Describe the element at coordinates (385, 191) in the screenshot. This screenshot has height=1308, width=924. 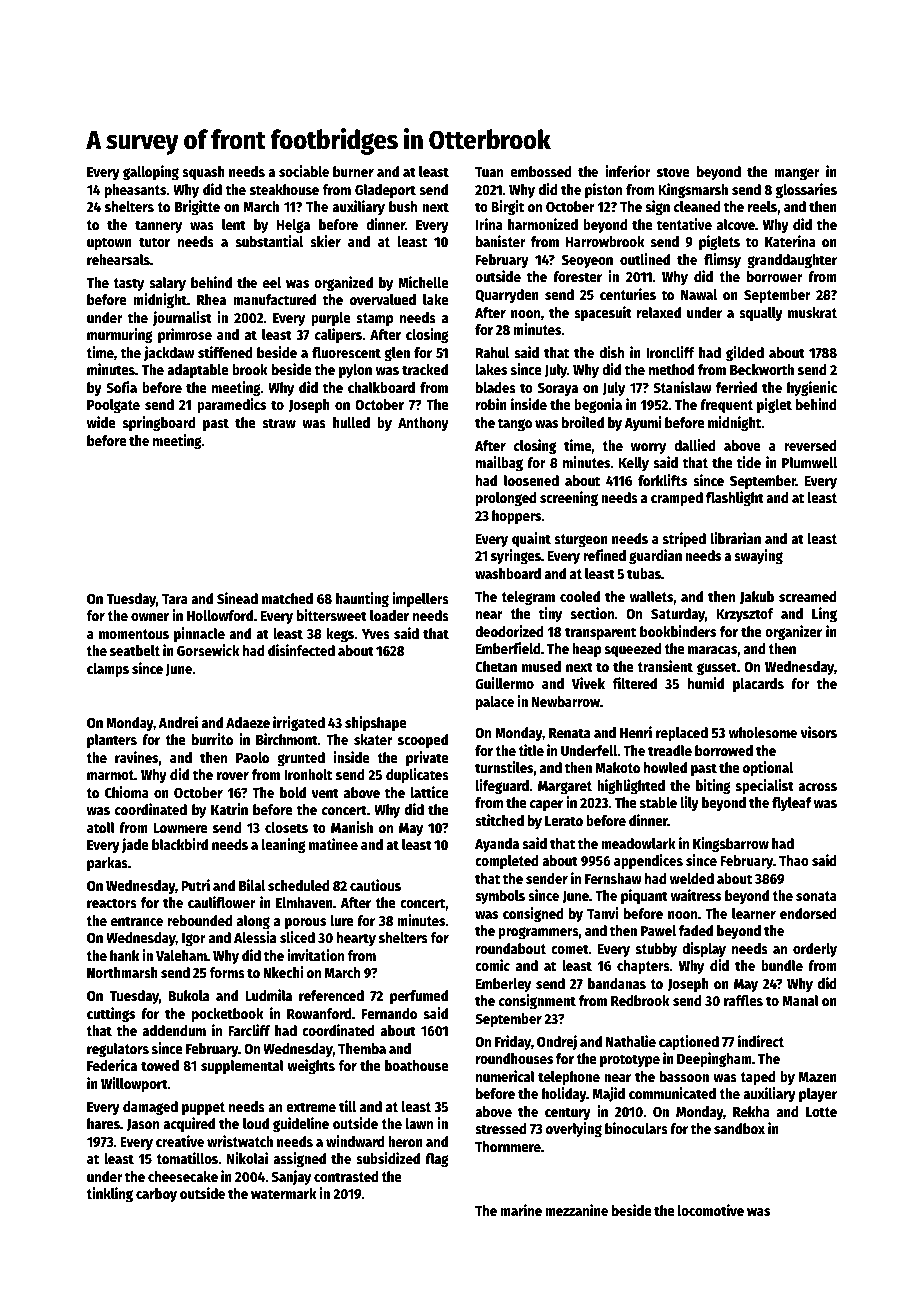
I see `Gladeport` at that location.
